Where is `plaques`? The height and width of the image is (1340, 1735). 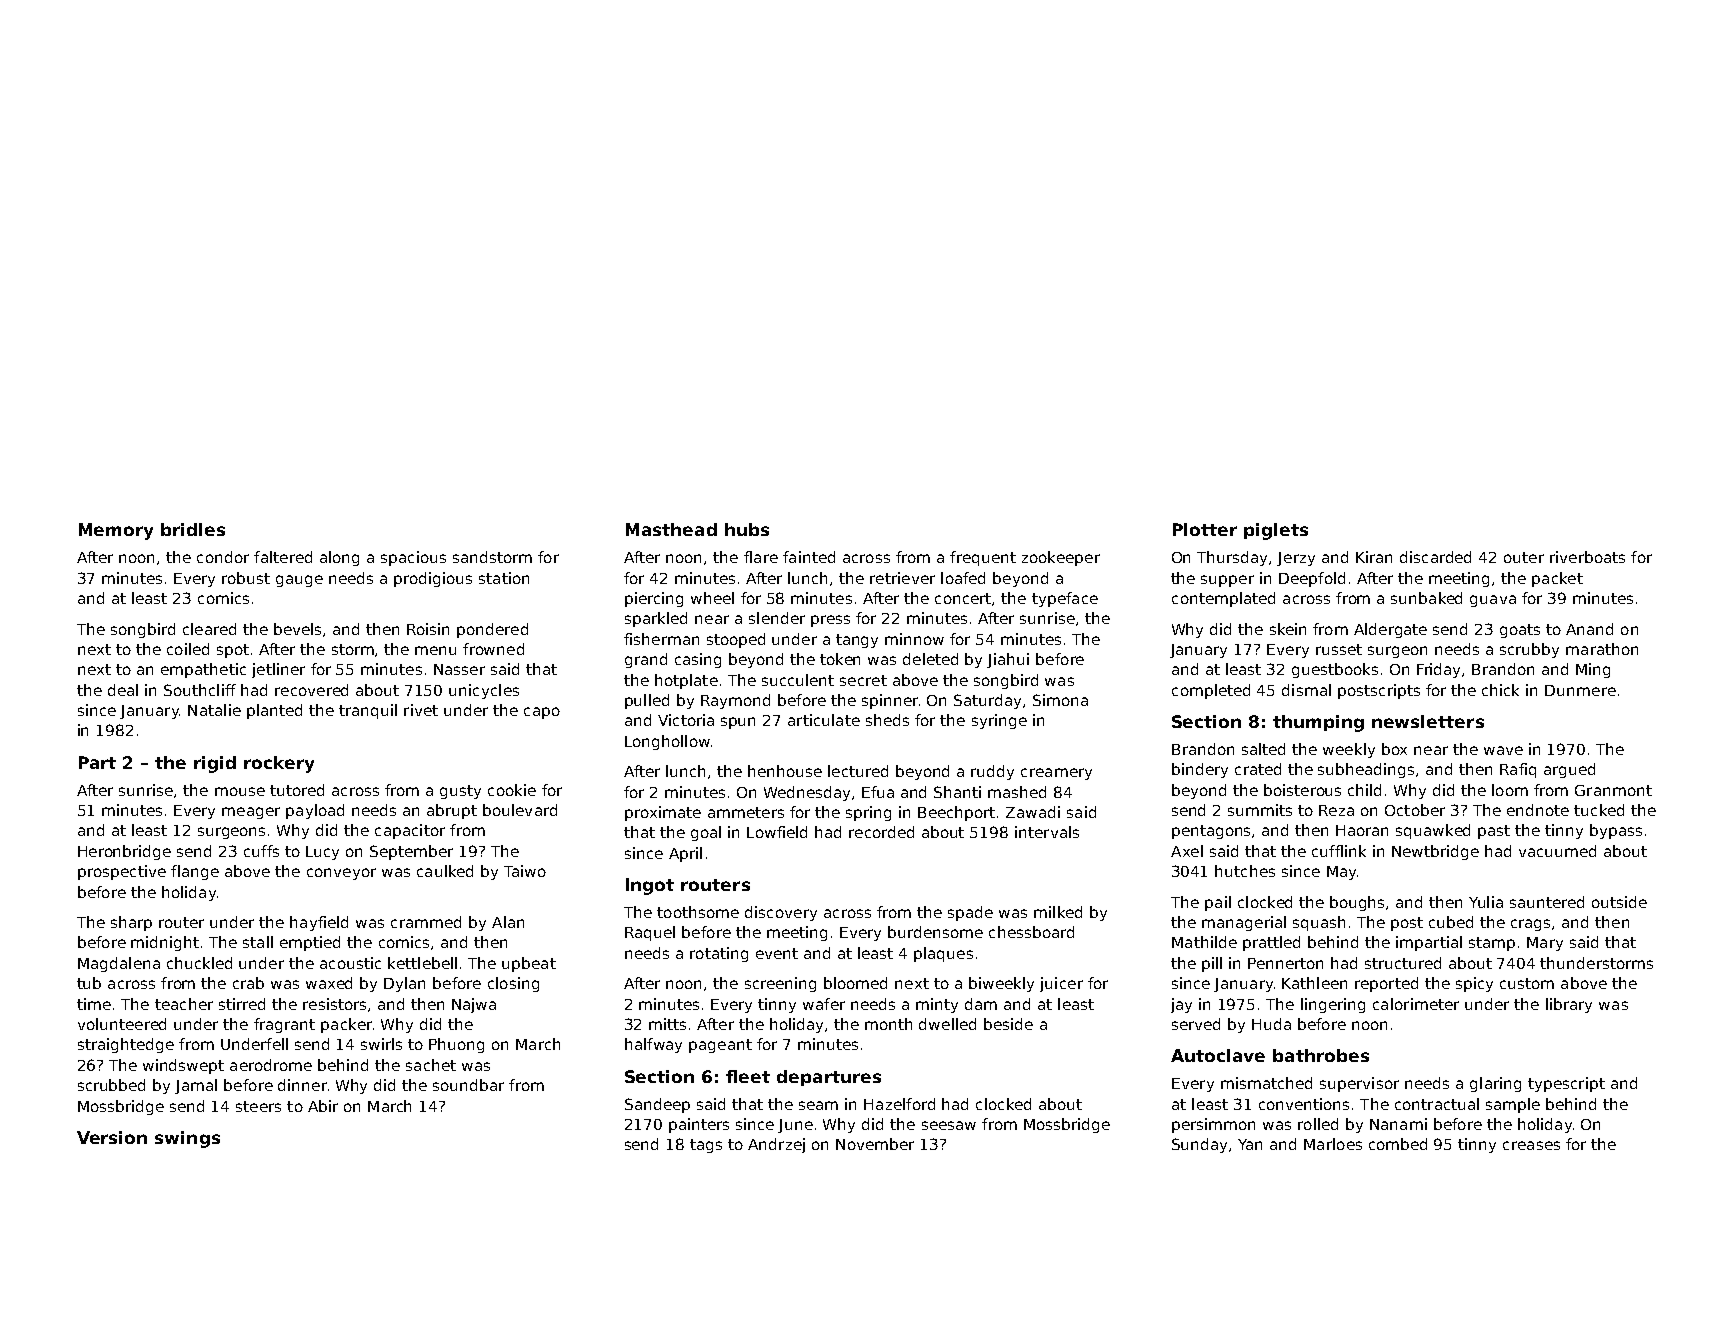 plaques is located at coordinates (943, 954).
